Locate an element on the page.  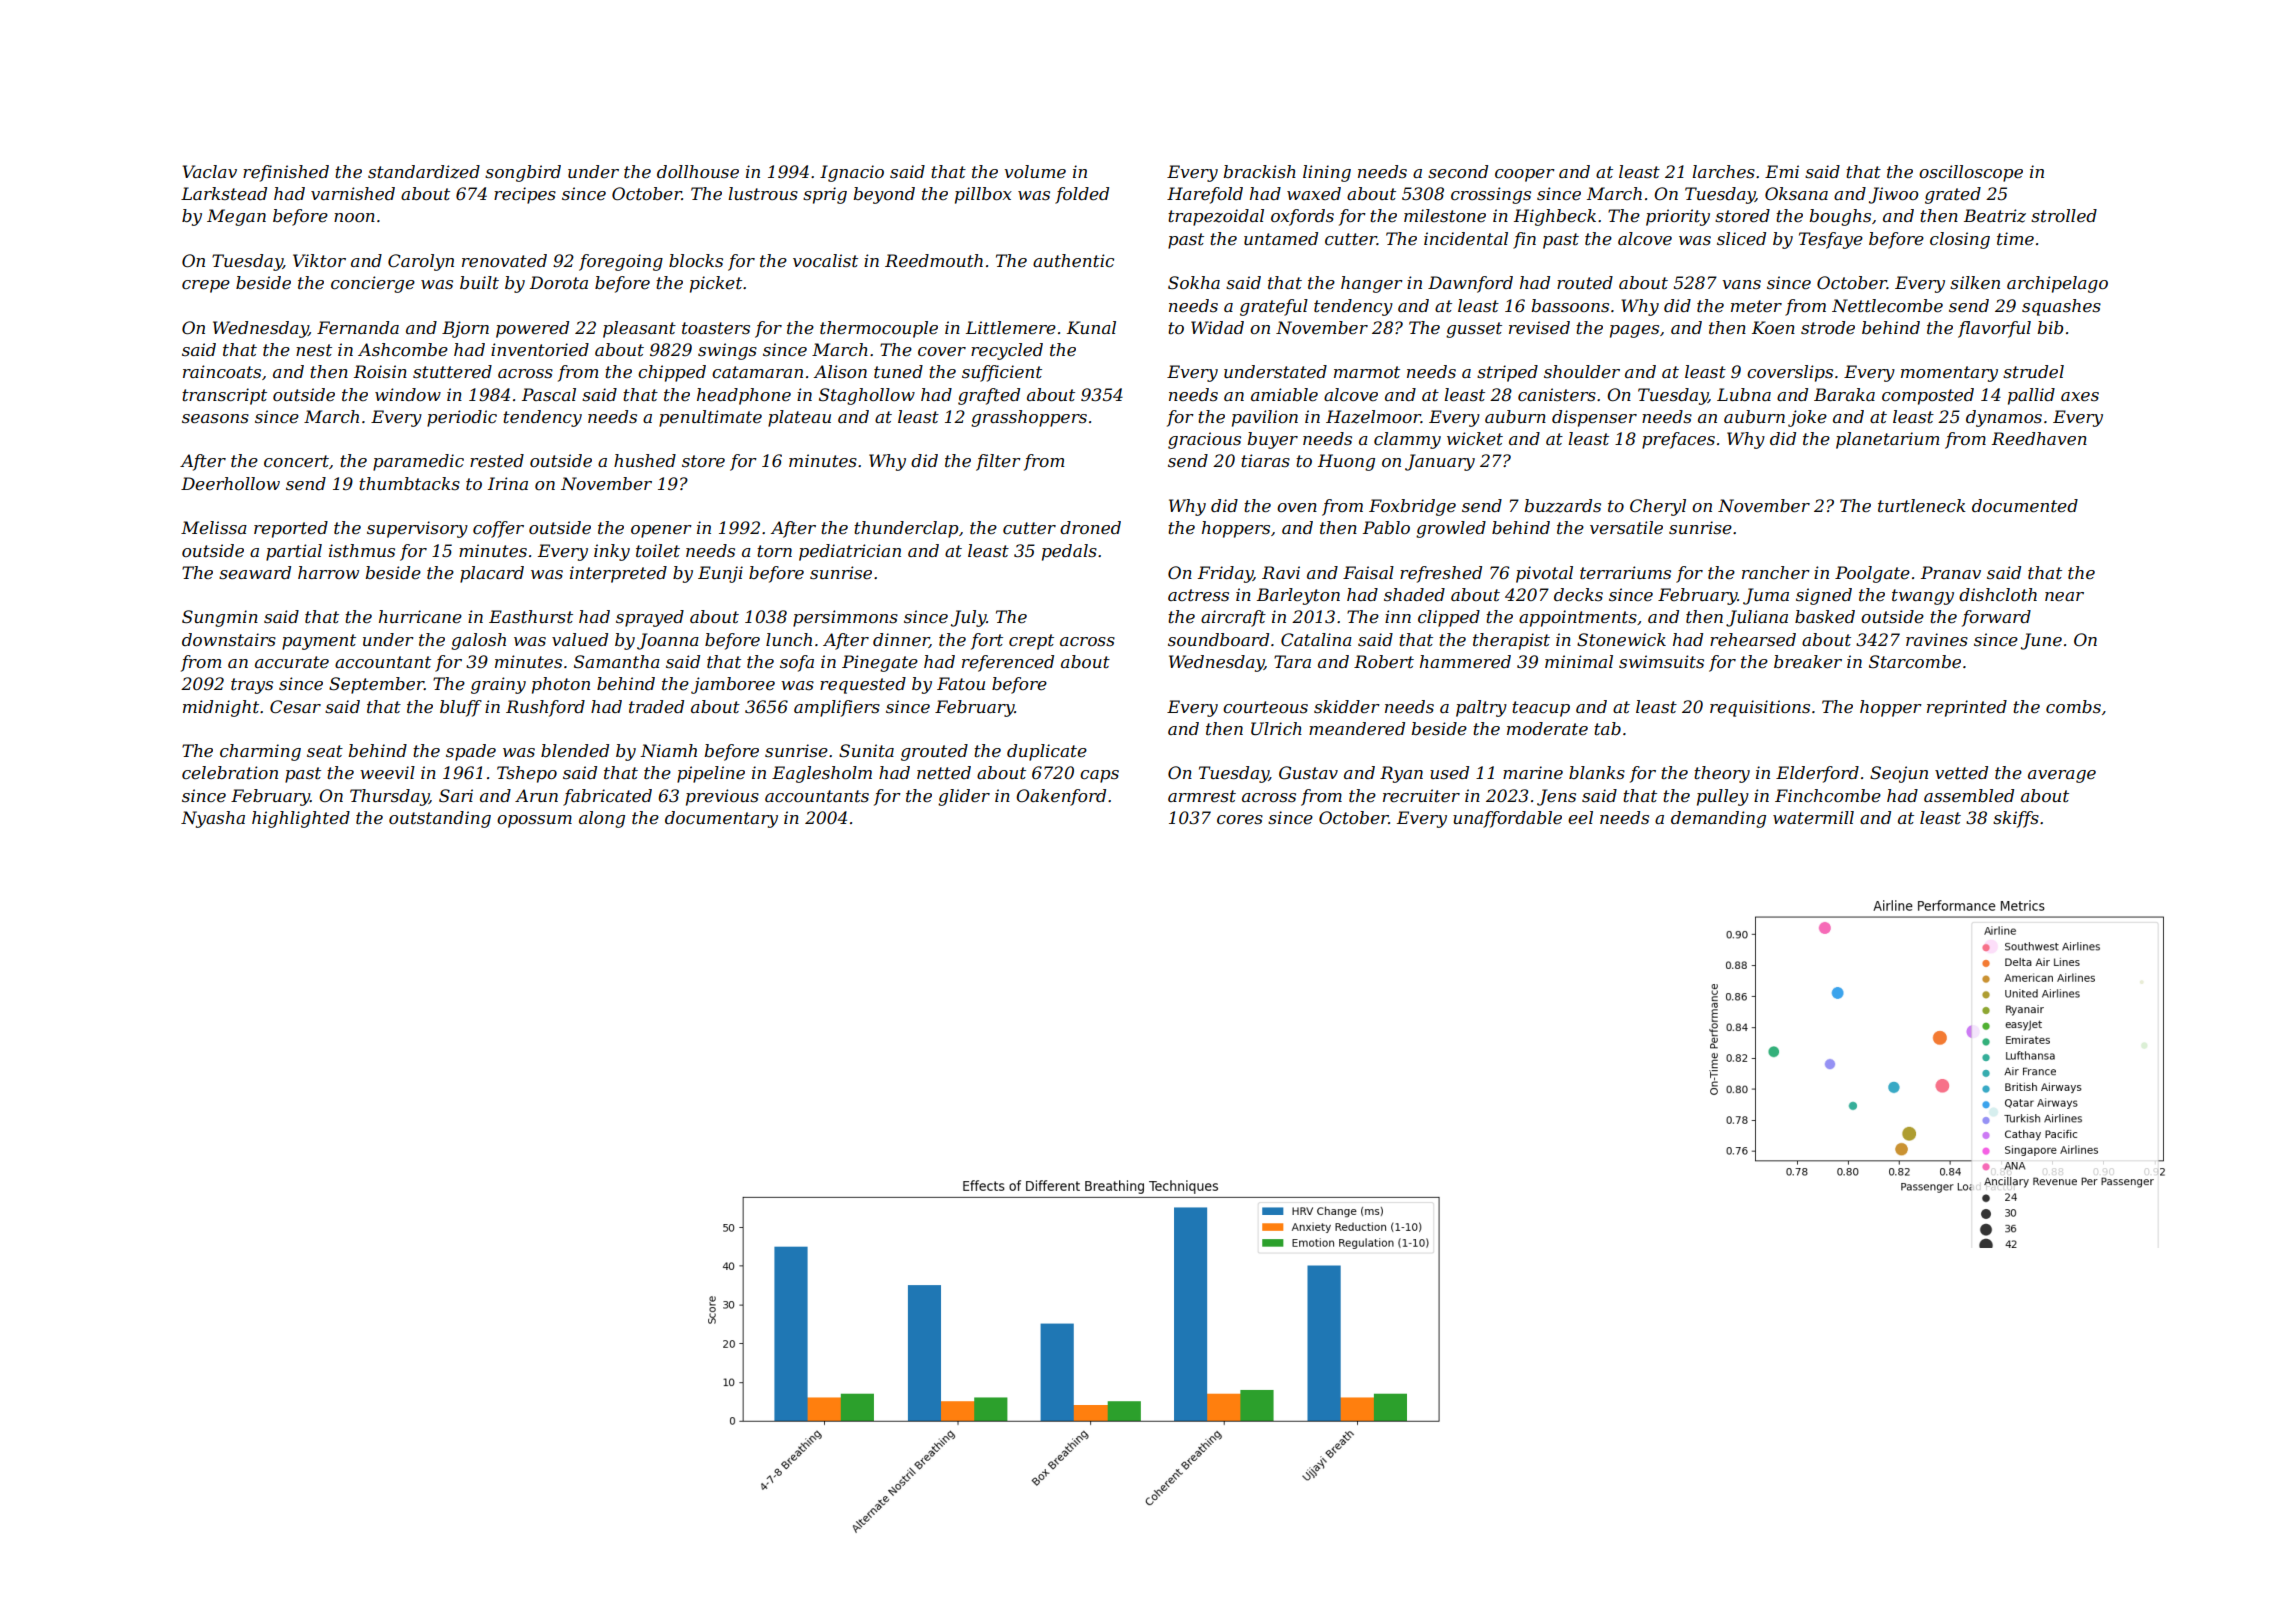
demanding is located at coordinates (1718, 819).
